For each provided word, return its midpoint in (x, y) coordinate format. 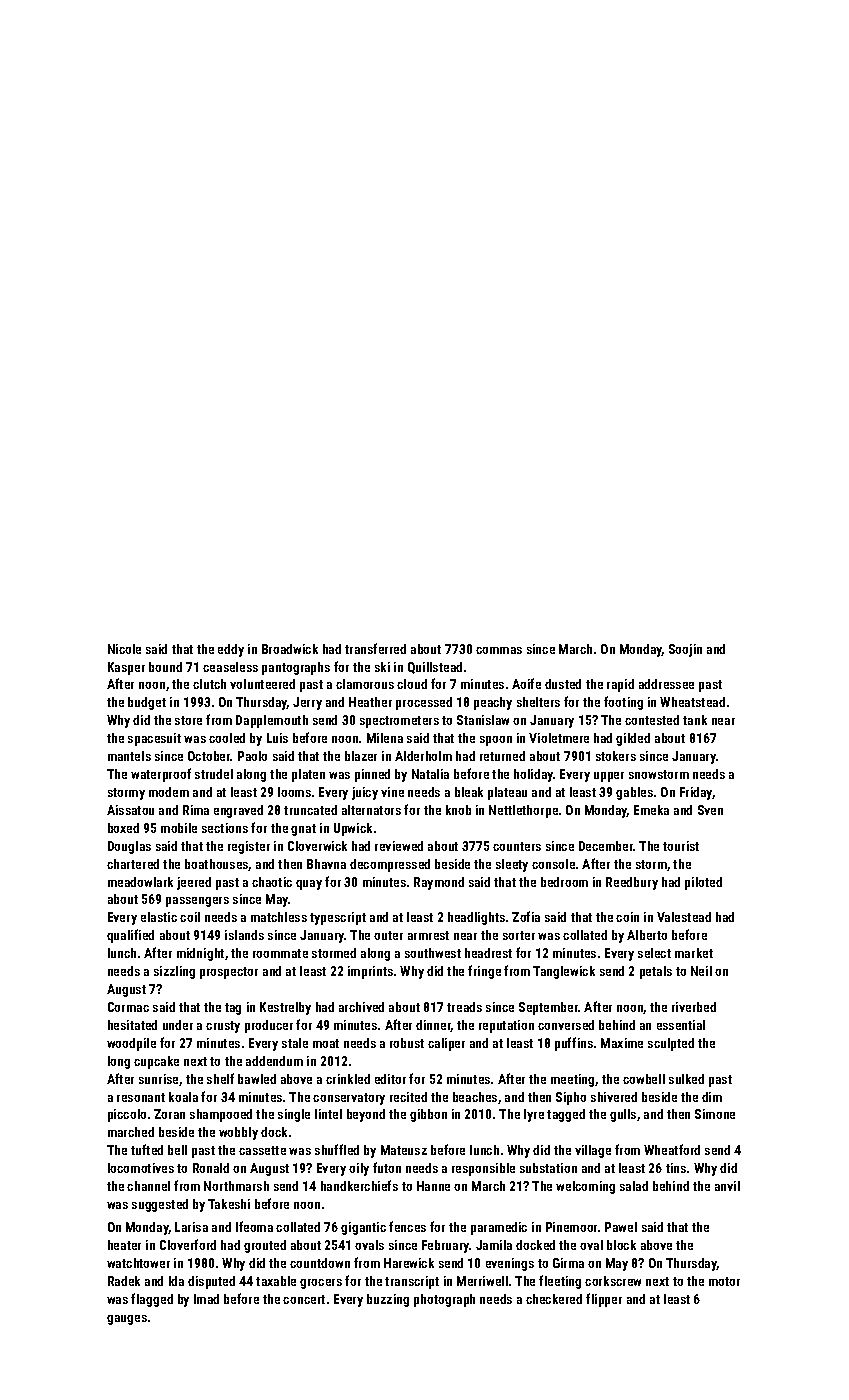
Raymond (439, 883)
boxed (123, 828)
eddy (231, 650)
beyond (366, 1115)
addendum (274, 1061)
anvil (727, 1186)
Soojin (685, 650)
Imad (206, 1299)
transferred (375, 648)
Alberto (647, 935)
